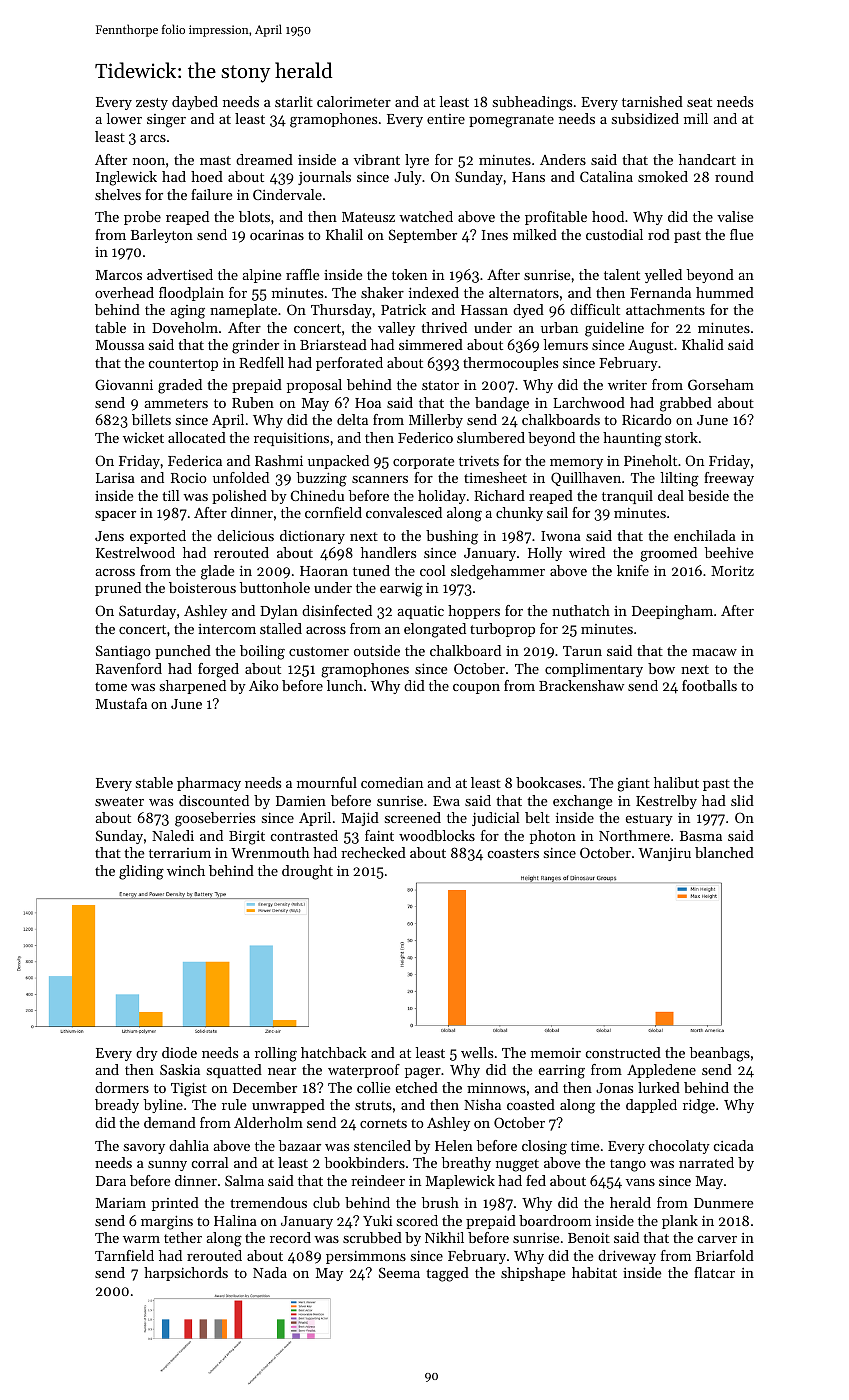  Describe the element at coordinates (270, 1272) in the page. I see `Nada` at that location.
